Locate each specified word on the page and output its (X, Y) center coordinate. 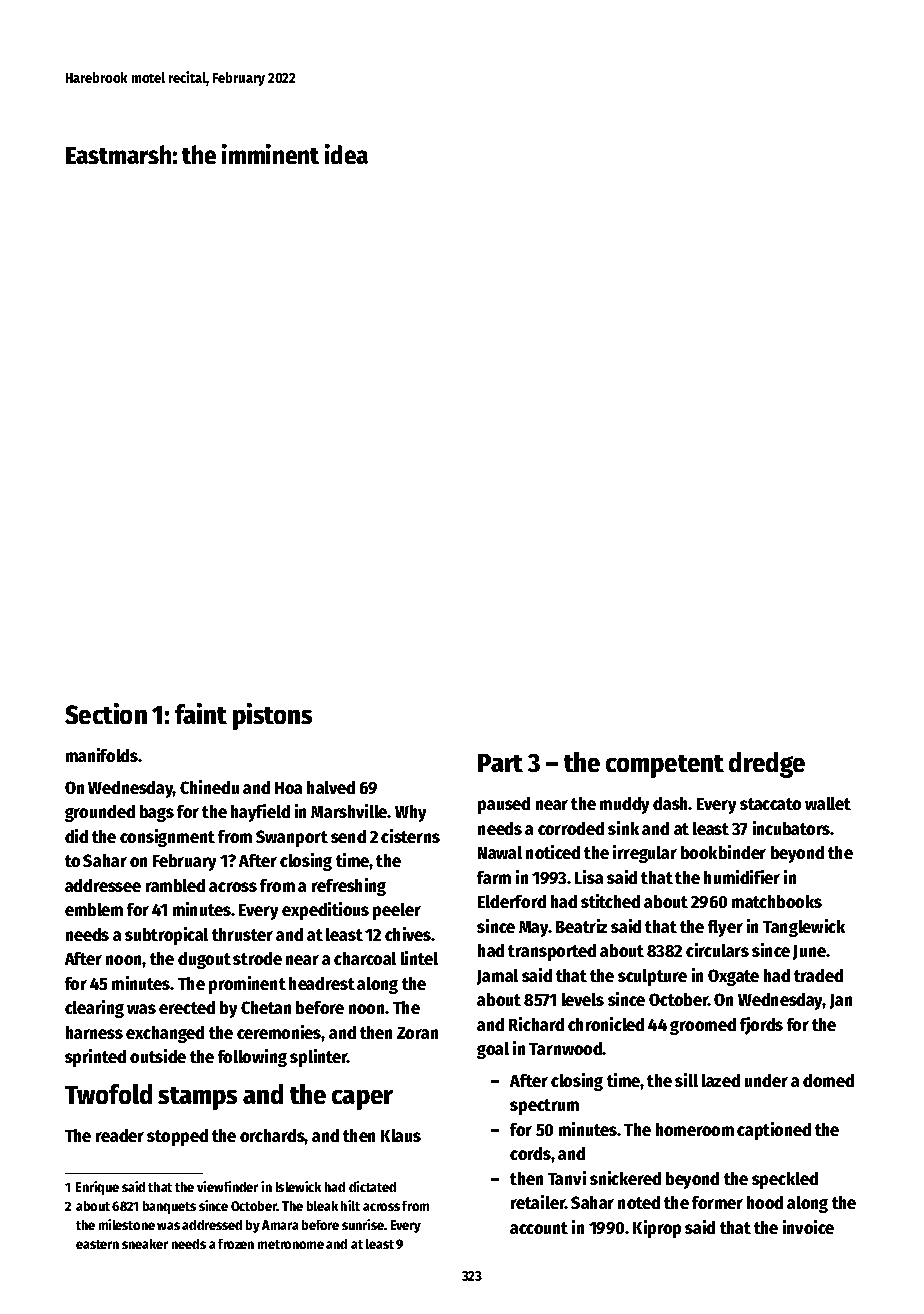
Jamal (497, 977)
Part (500, 763)
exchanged (165, 1034)
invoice (808, 1227)
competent (665, 766)
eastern (97, 1244)
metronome (291, 1244)
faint (201, 713)
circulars (717, 950)
